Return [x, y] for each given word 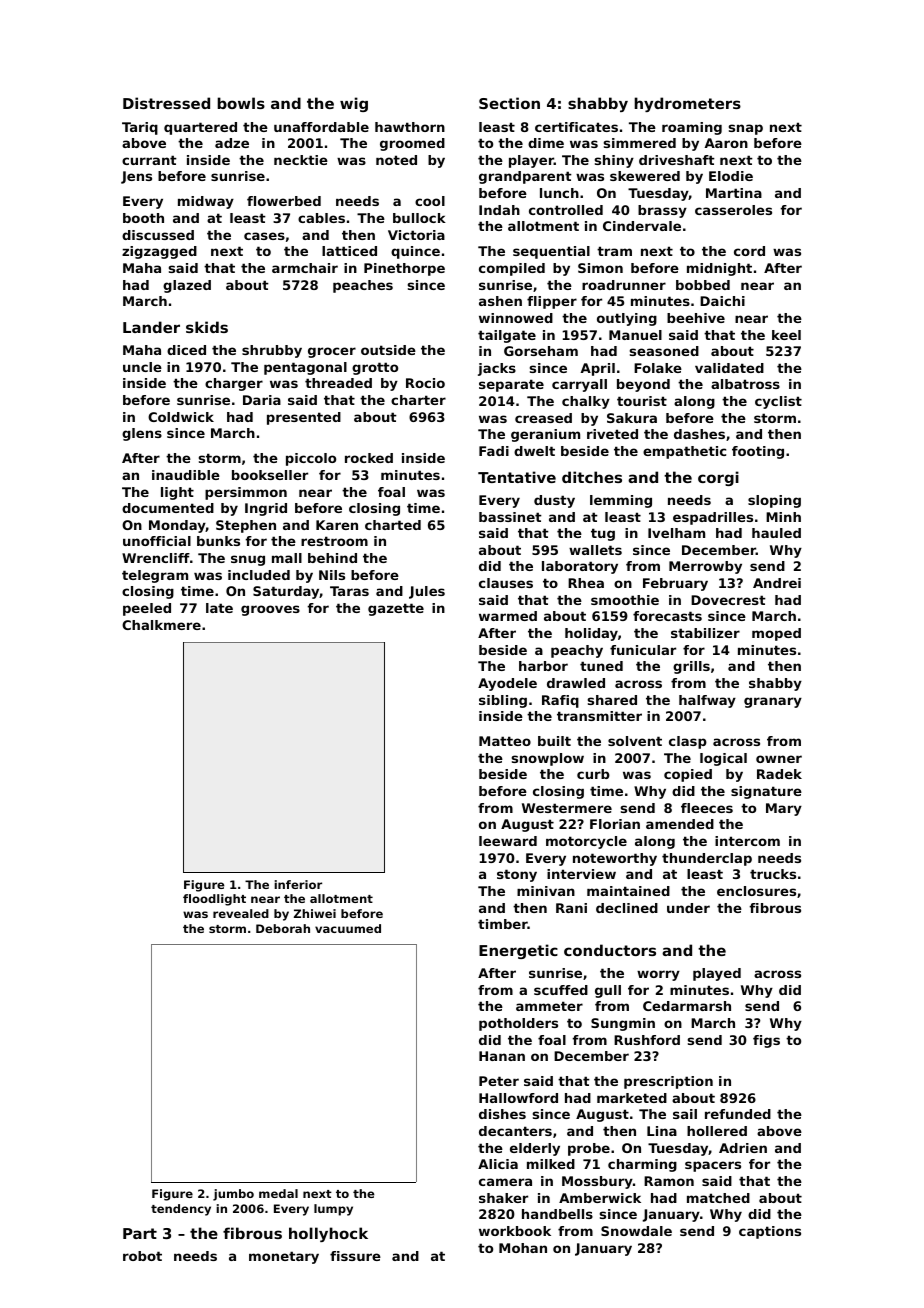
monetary [284, 1257]
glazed [187, 286]
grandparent [525, 177]
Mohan [523, 1248]
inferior [298, 884]
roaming [692, 128]
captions [770, 1232]
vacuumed [348, 928]
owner [779, 759]
